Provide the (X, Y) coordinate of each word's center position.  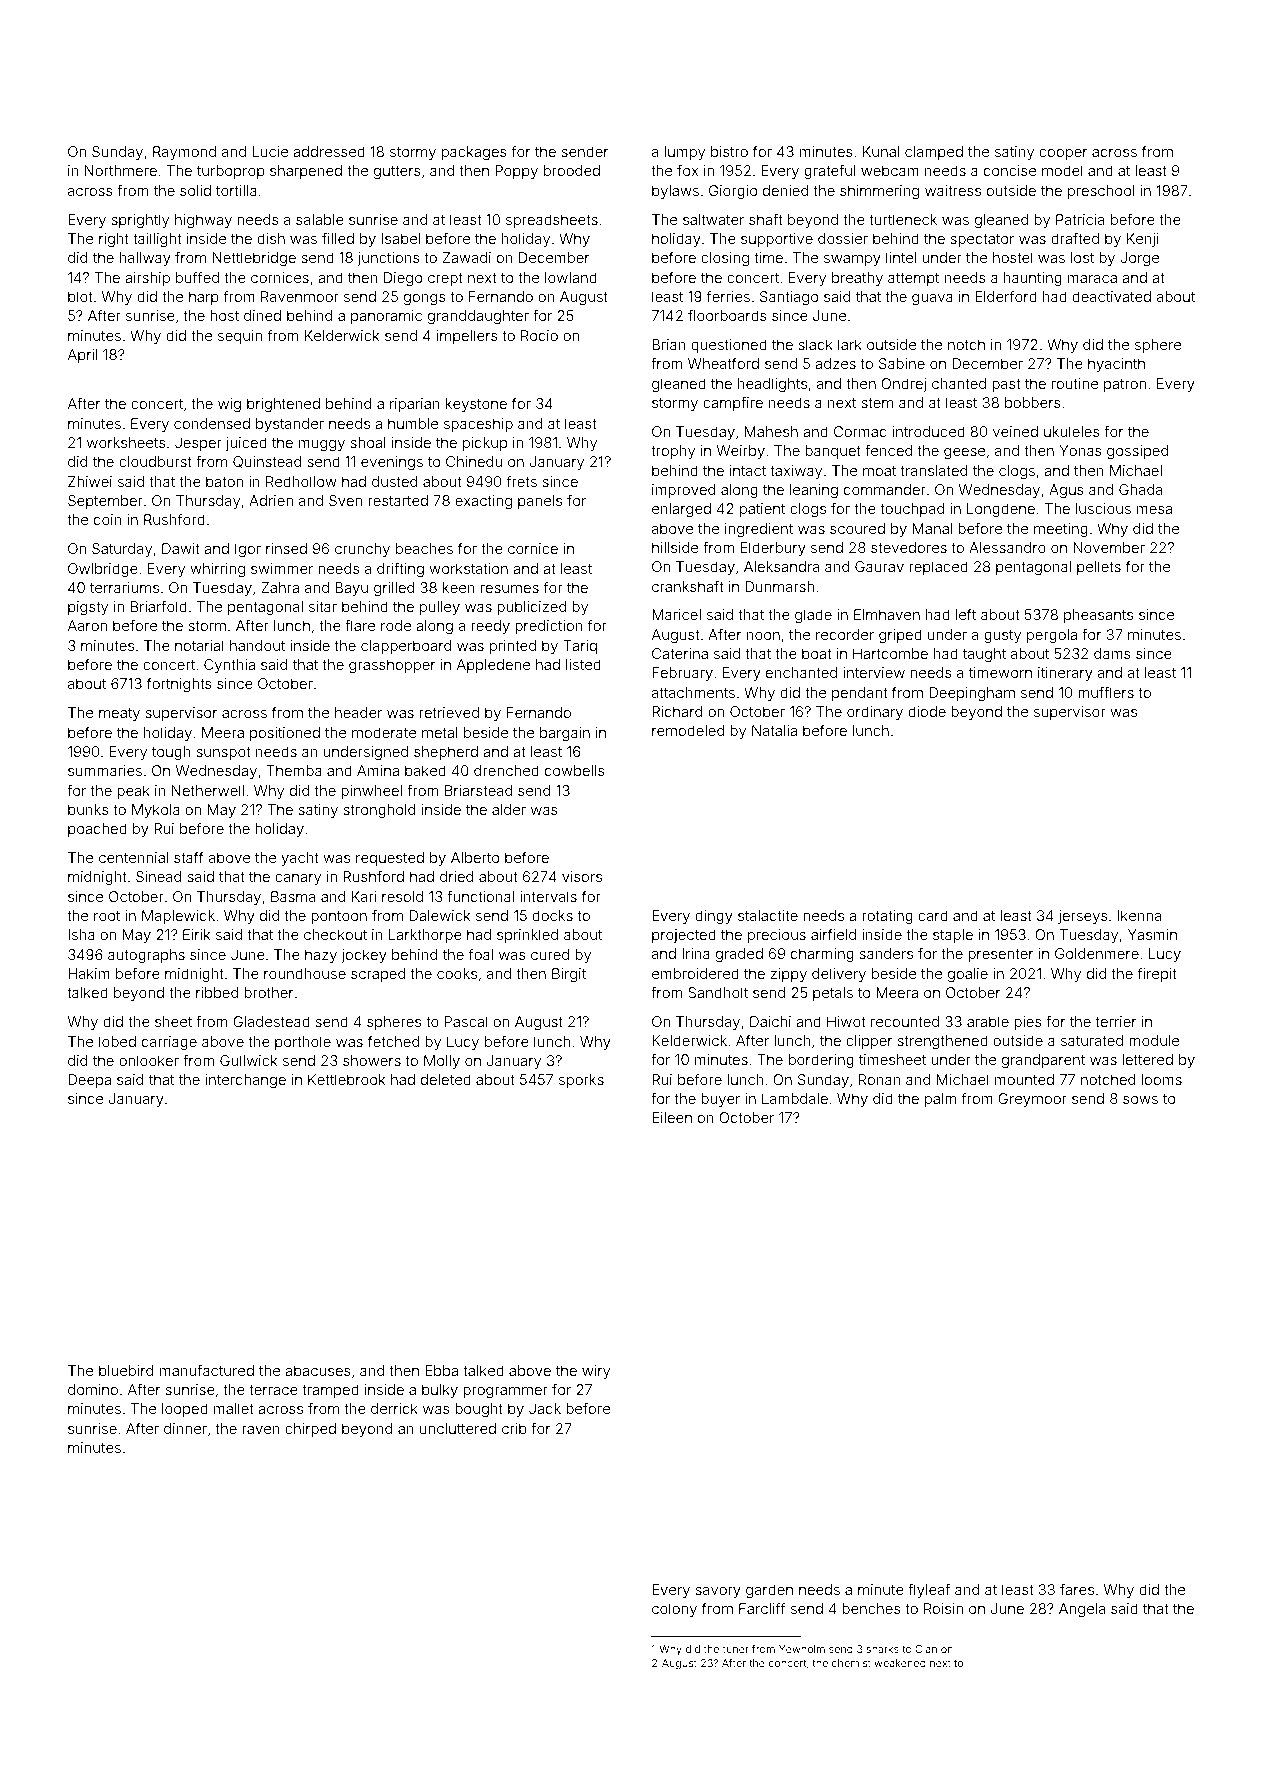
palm (940, 1100)
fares (1077, 1589)
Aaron (87, 625)
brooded (572, 170)
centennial (133, 857)
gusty (1002, 636)
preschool (1101, 192)
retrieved (449, 712)
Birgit (569, 975)
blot (80, 296)
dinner (185, 1428)
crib (514, 1428)
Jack (545, 1408)
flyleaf (929, 1590)
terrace (273, 1390)
